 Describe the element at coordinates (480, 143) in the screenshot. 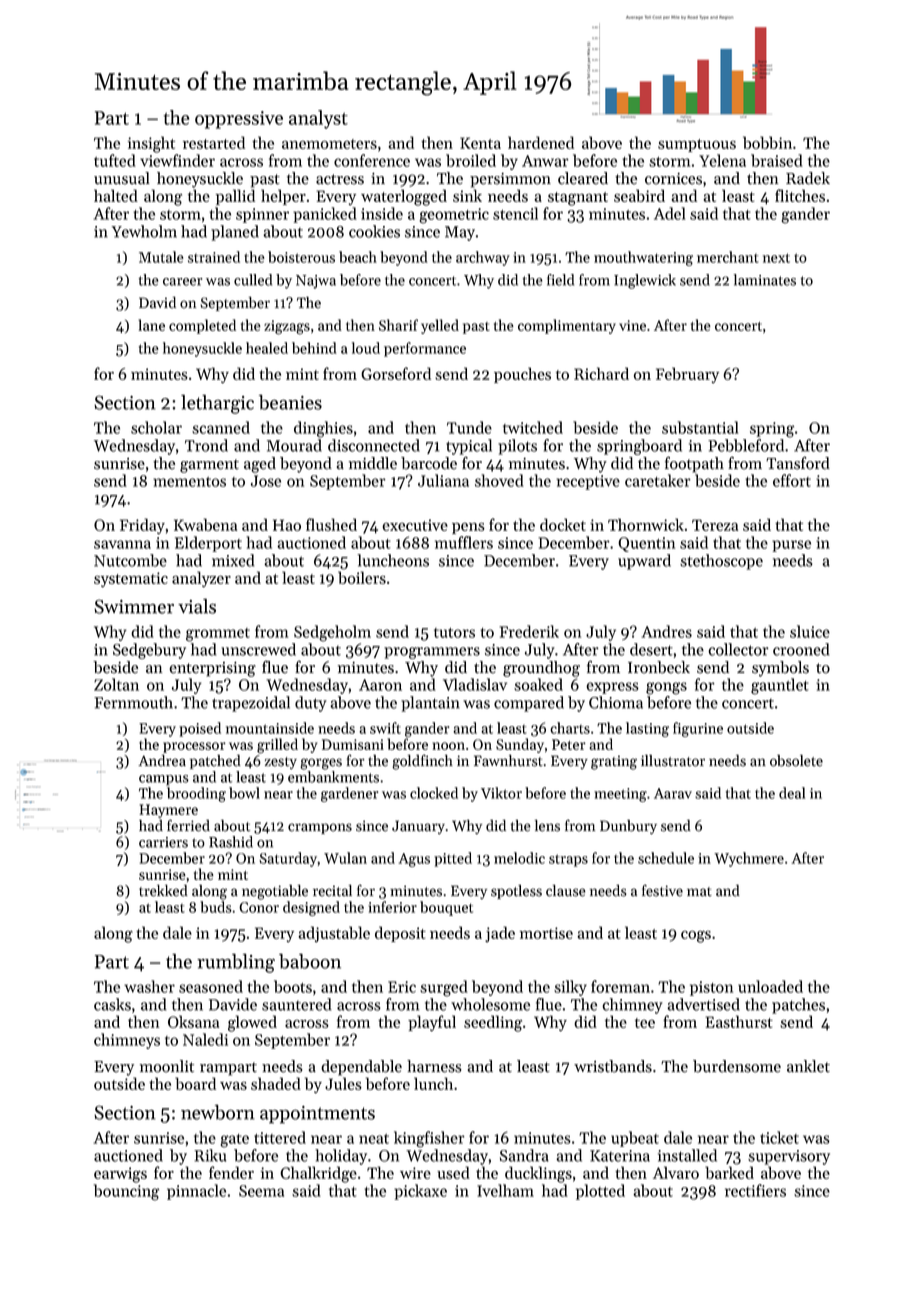

I see `Kenta` at that location.
